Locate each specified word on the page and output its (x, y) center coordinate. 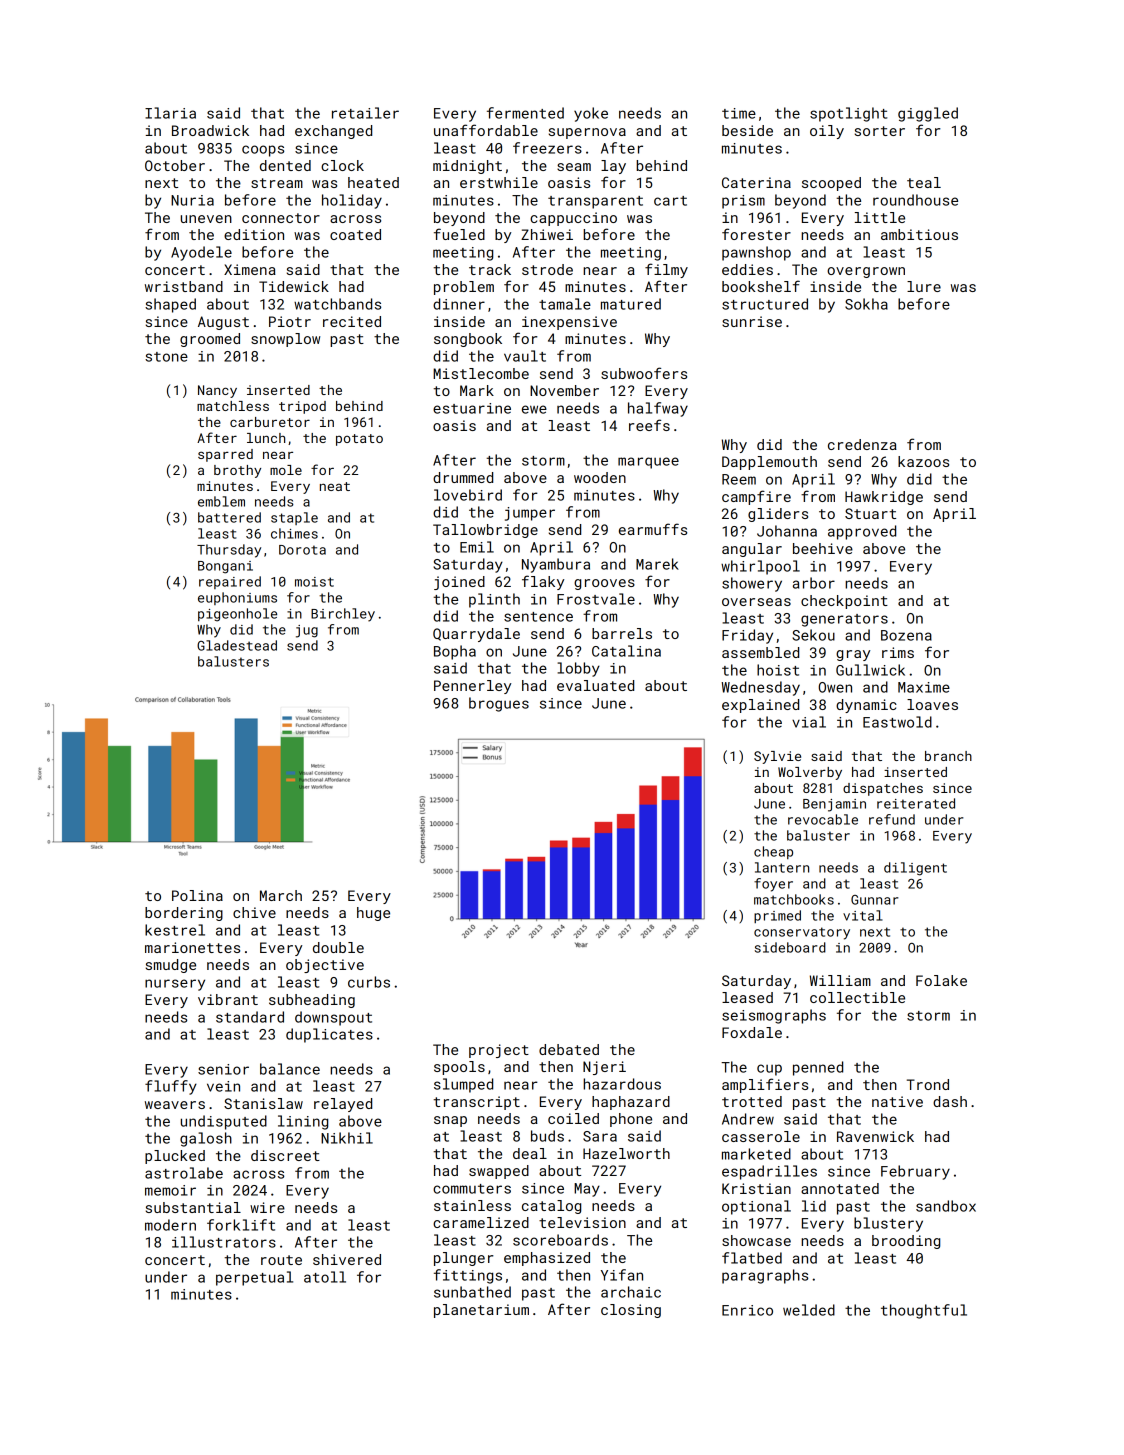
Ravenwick (875, 1136)
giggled (928, 114)
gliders (778, 515)
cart (670, 201)
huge (373, 914)
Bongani (225, 567)
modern (170, 1225)
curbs (369, 982)
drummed (463, 477)
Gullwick (870, 670)
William (840, 980)
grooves (604, 584)
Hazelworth (626, 1153)
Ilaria (170, 113)
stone (166, 357)
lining (303, 1122)
